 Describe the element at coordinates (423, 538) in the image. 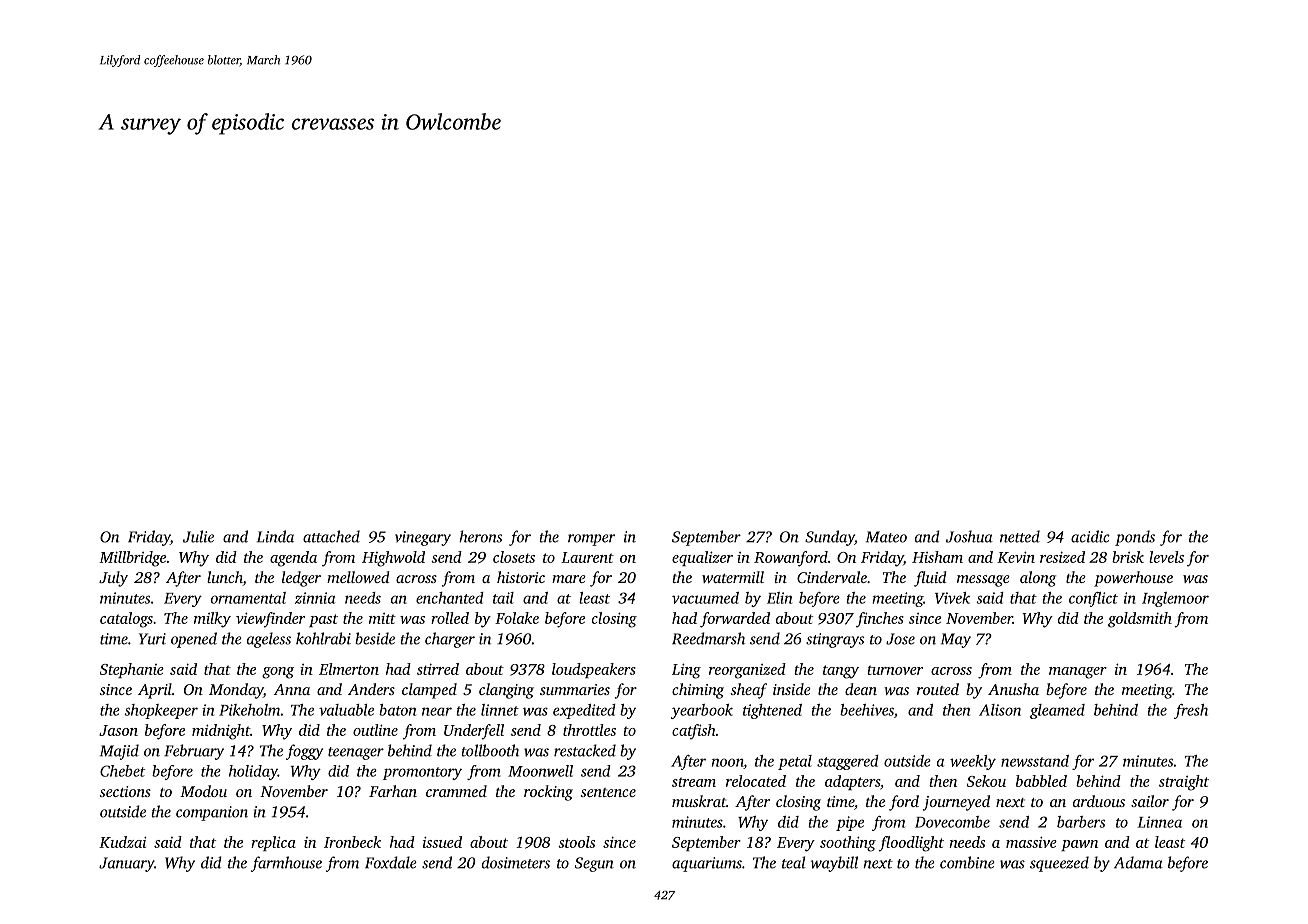

I see `vinegary` at that location.
